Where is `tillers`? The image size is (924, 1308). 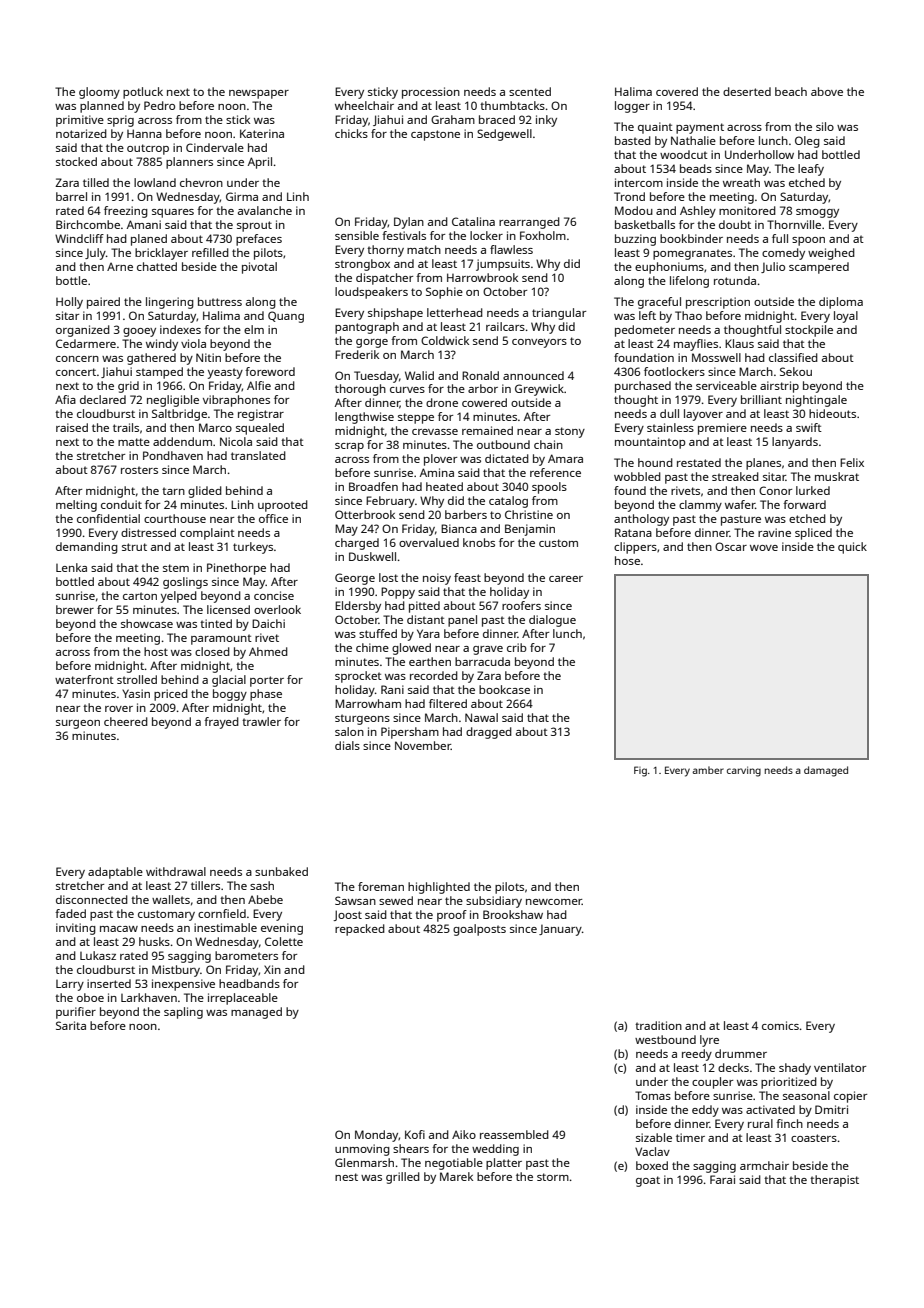 tillers is located at coordinates (205, 885).
